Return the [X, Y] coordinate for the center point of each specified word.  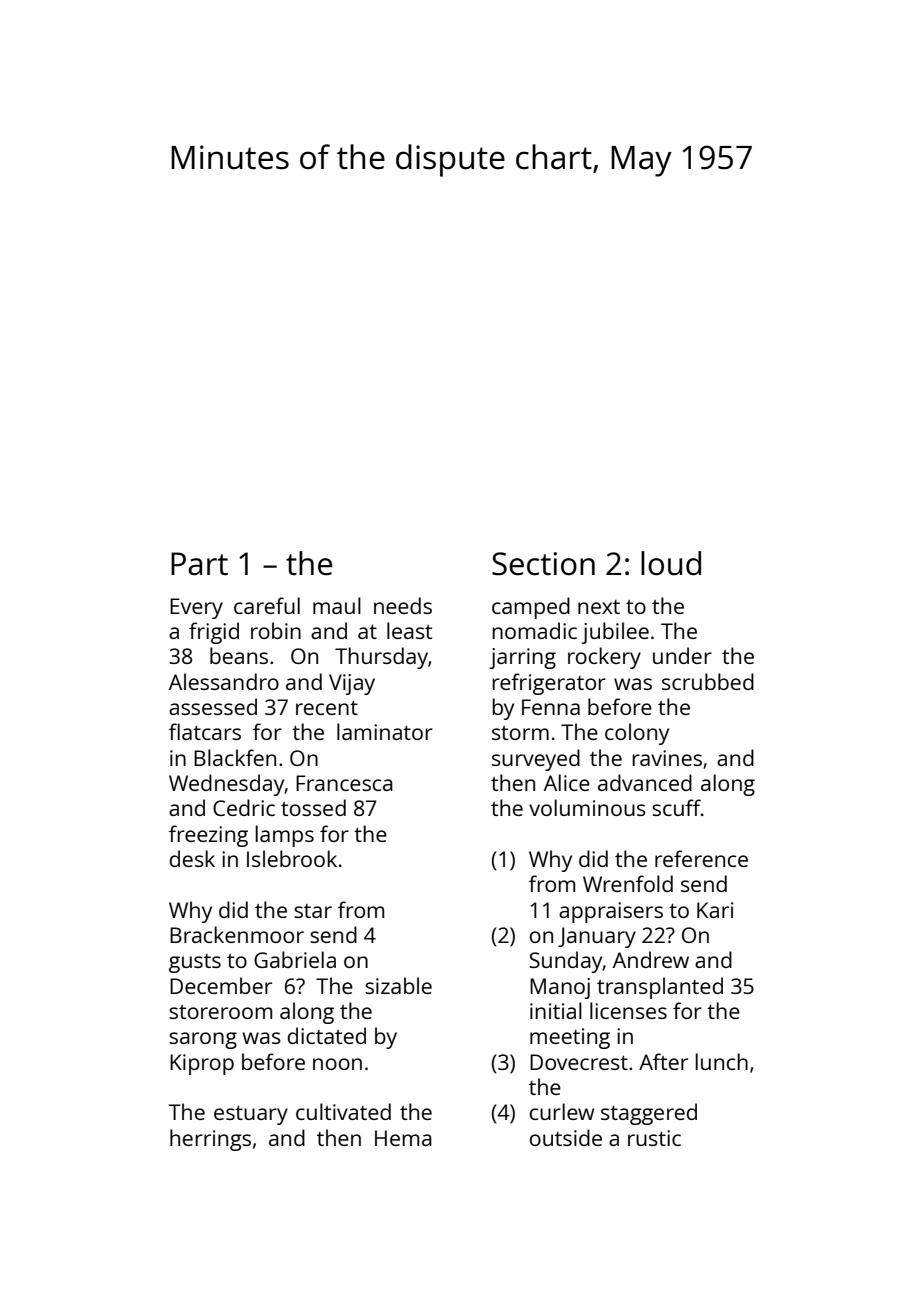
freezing [208, 836]
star [313, 911]
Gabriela [295, 959]
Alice [567, 782]
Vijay [352, 684]
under [682, 655]
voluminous [587, 807]
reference [701, 858]
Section [543, 564]
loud [671, 563]
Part [199, 564]
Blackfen [235, 757]
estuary [251, 1115]
